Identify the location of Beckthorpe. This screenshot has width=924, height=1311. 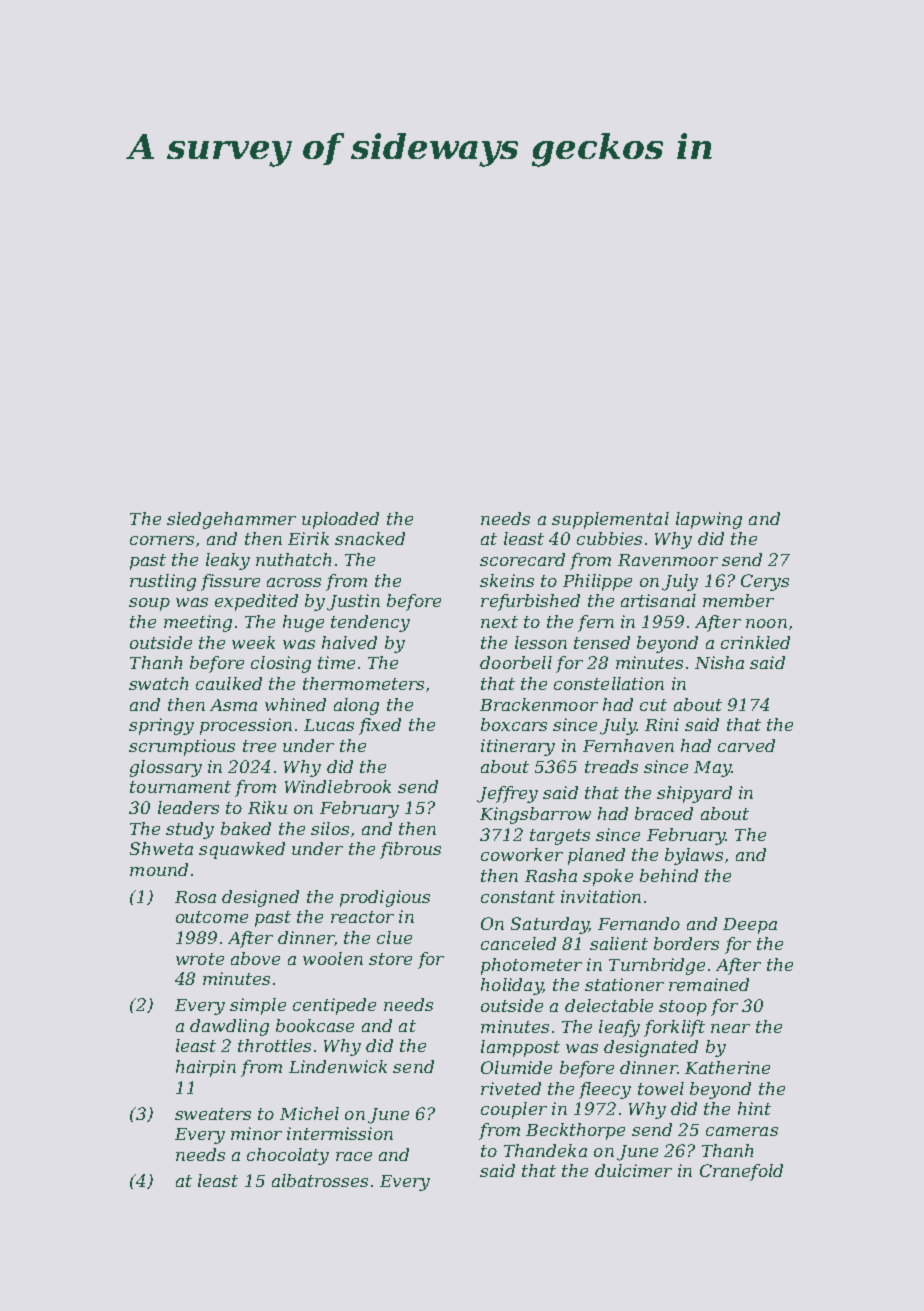
(575, 1131).
